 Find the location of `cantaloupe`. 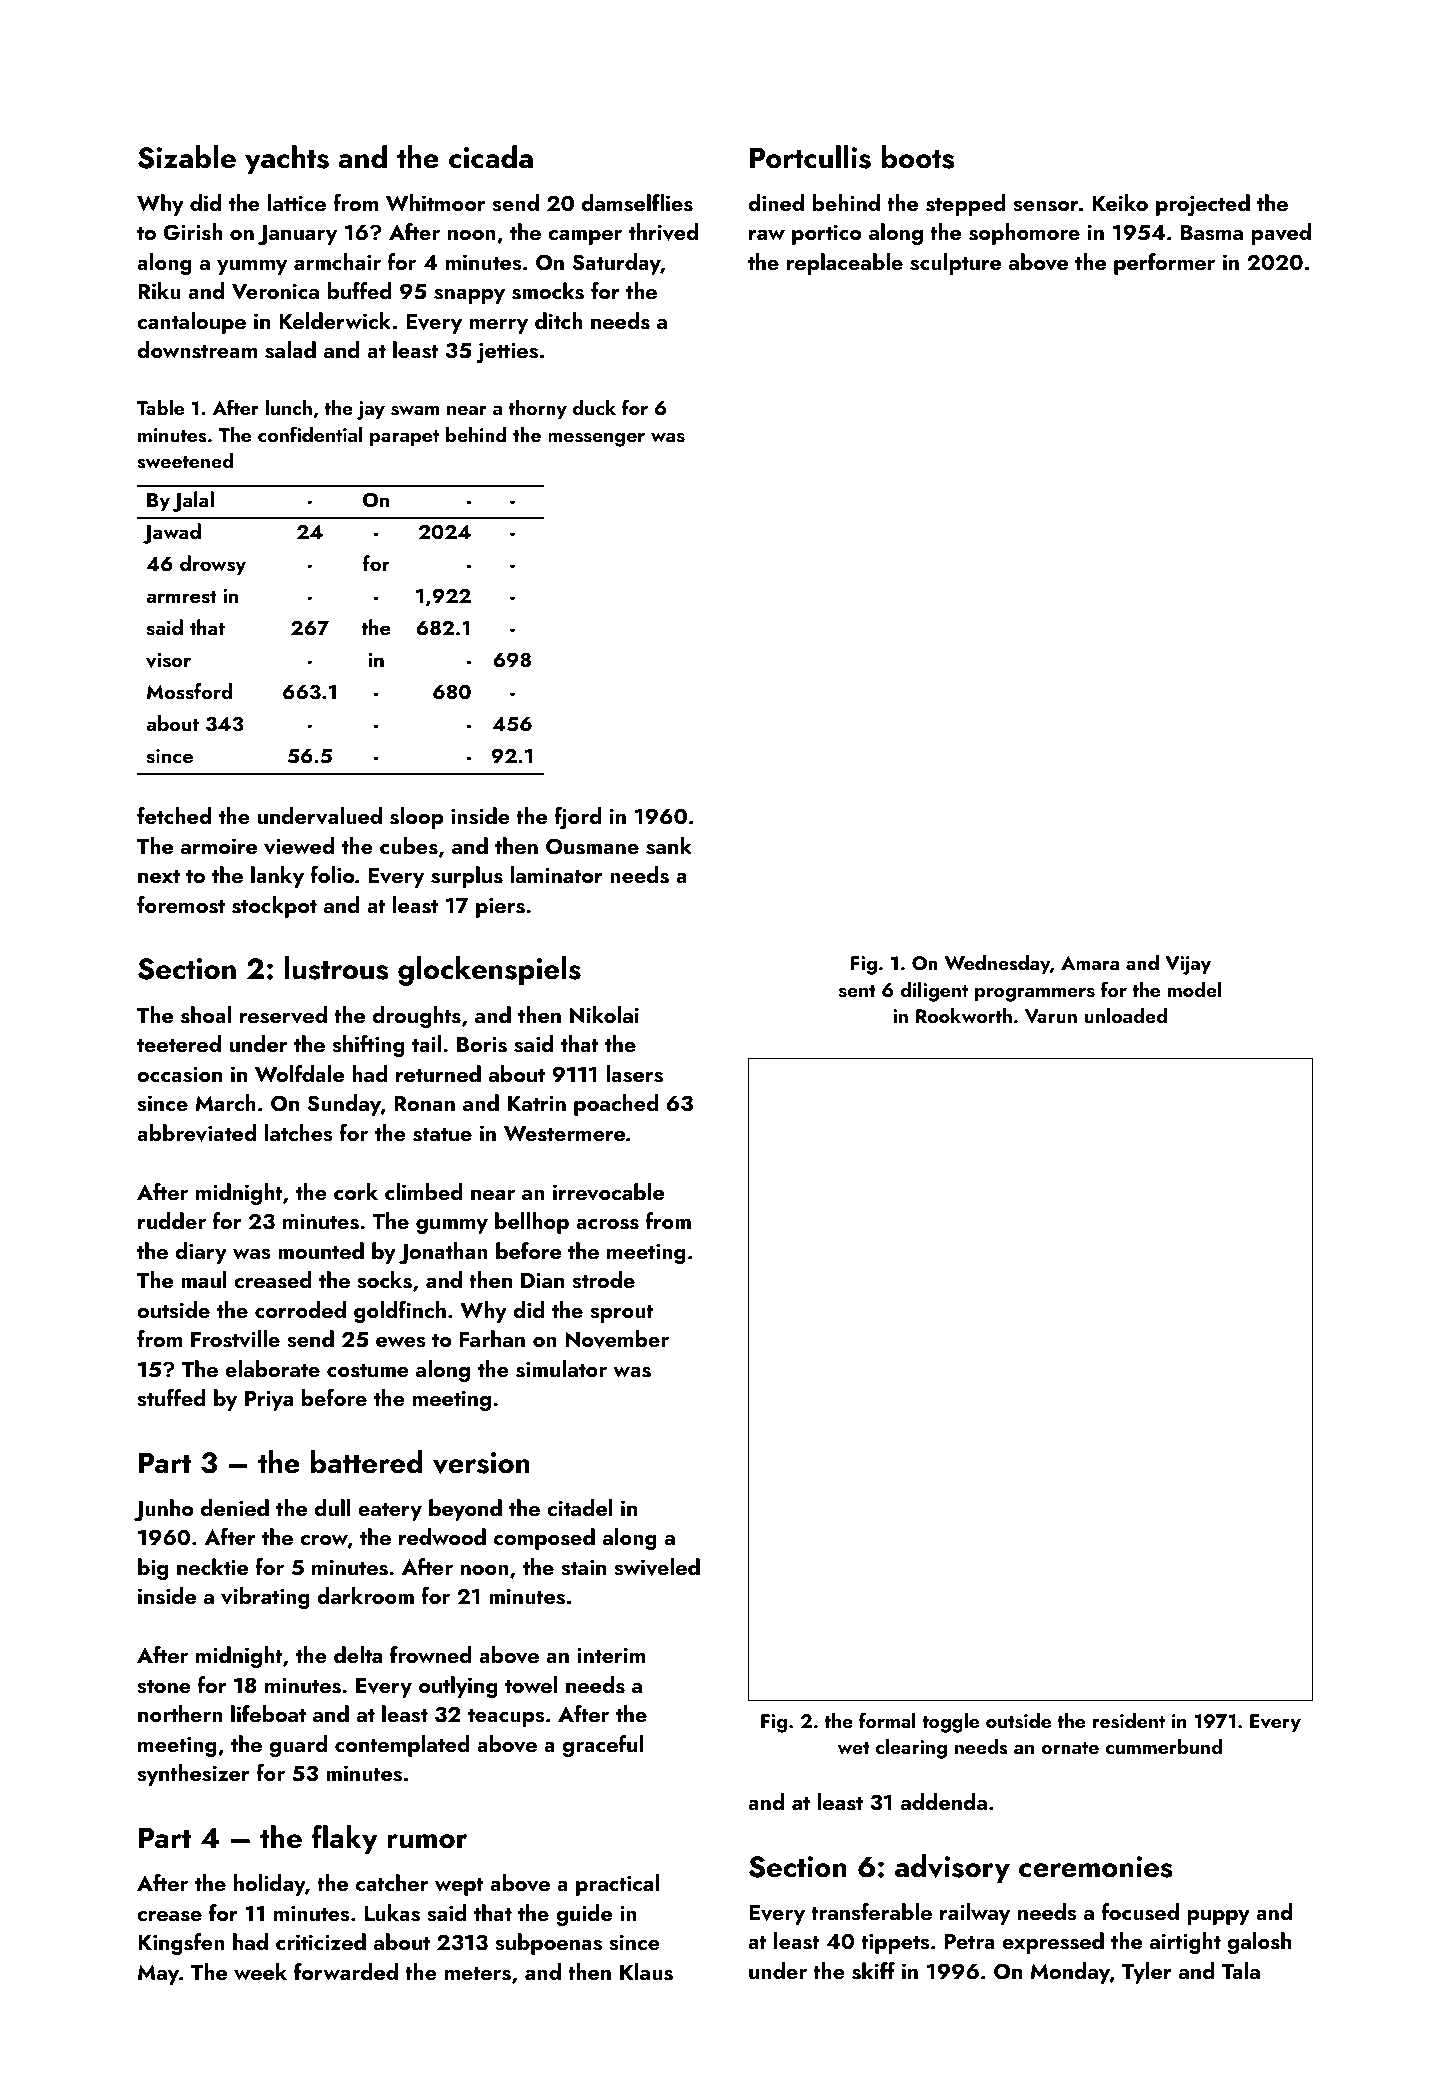

cantaloupe is located at coordinates (191, 323).
